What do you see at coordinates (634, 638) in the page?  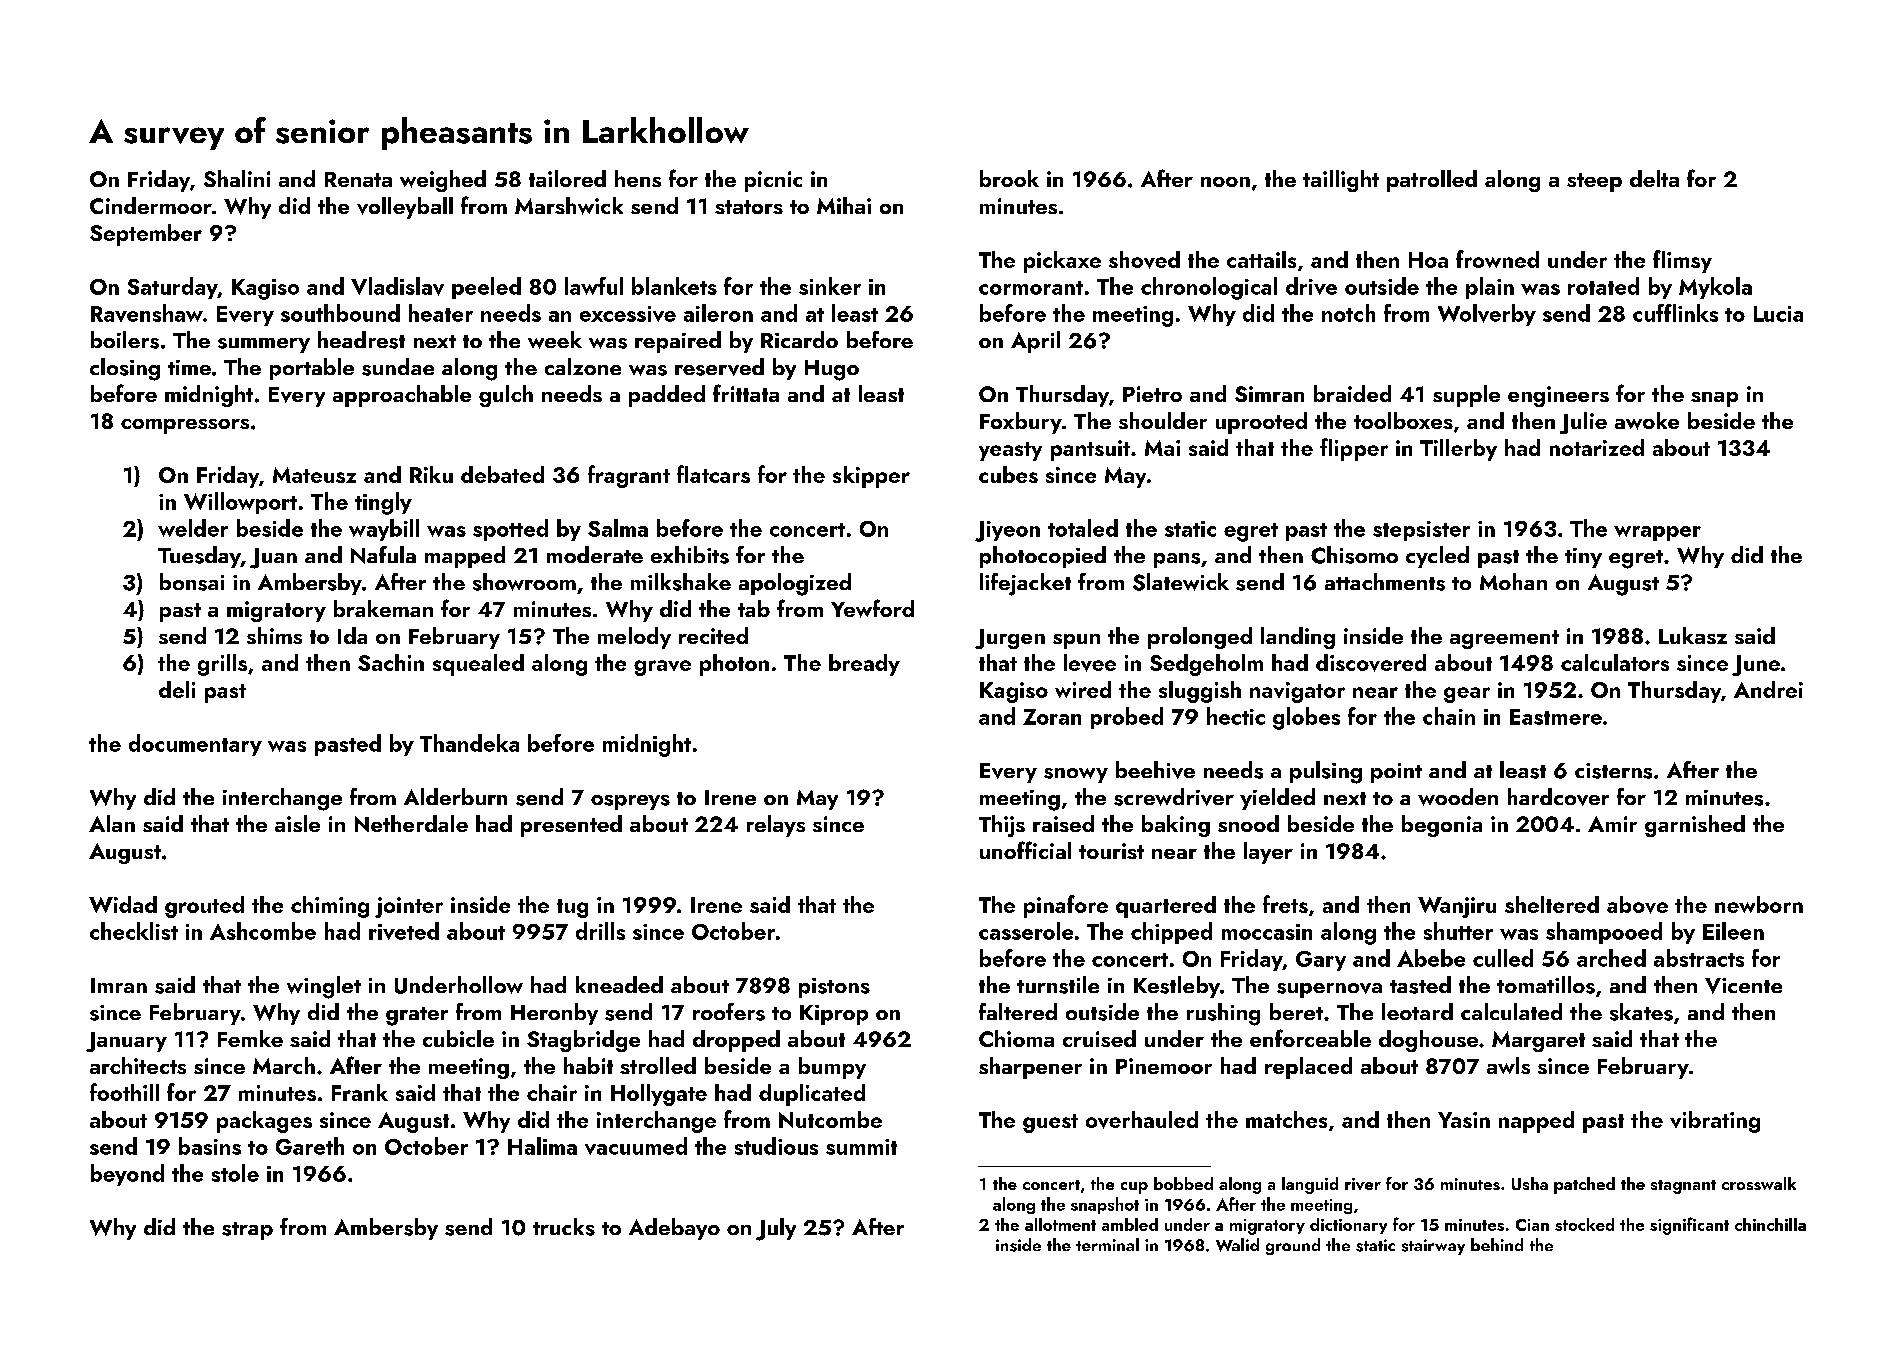 I see `melody` at bounding box center [634, 638].
